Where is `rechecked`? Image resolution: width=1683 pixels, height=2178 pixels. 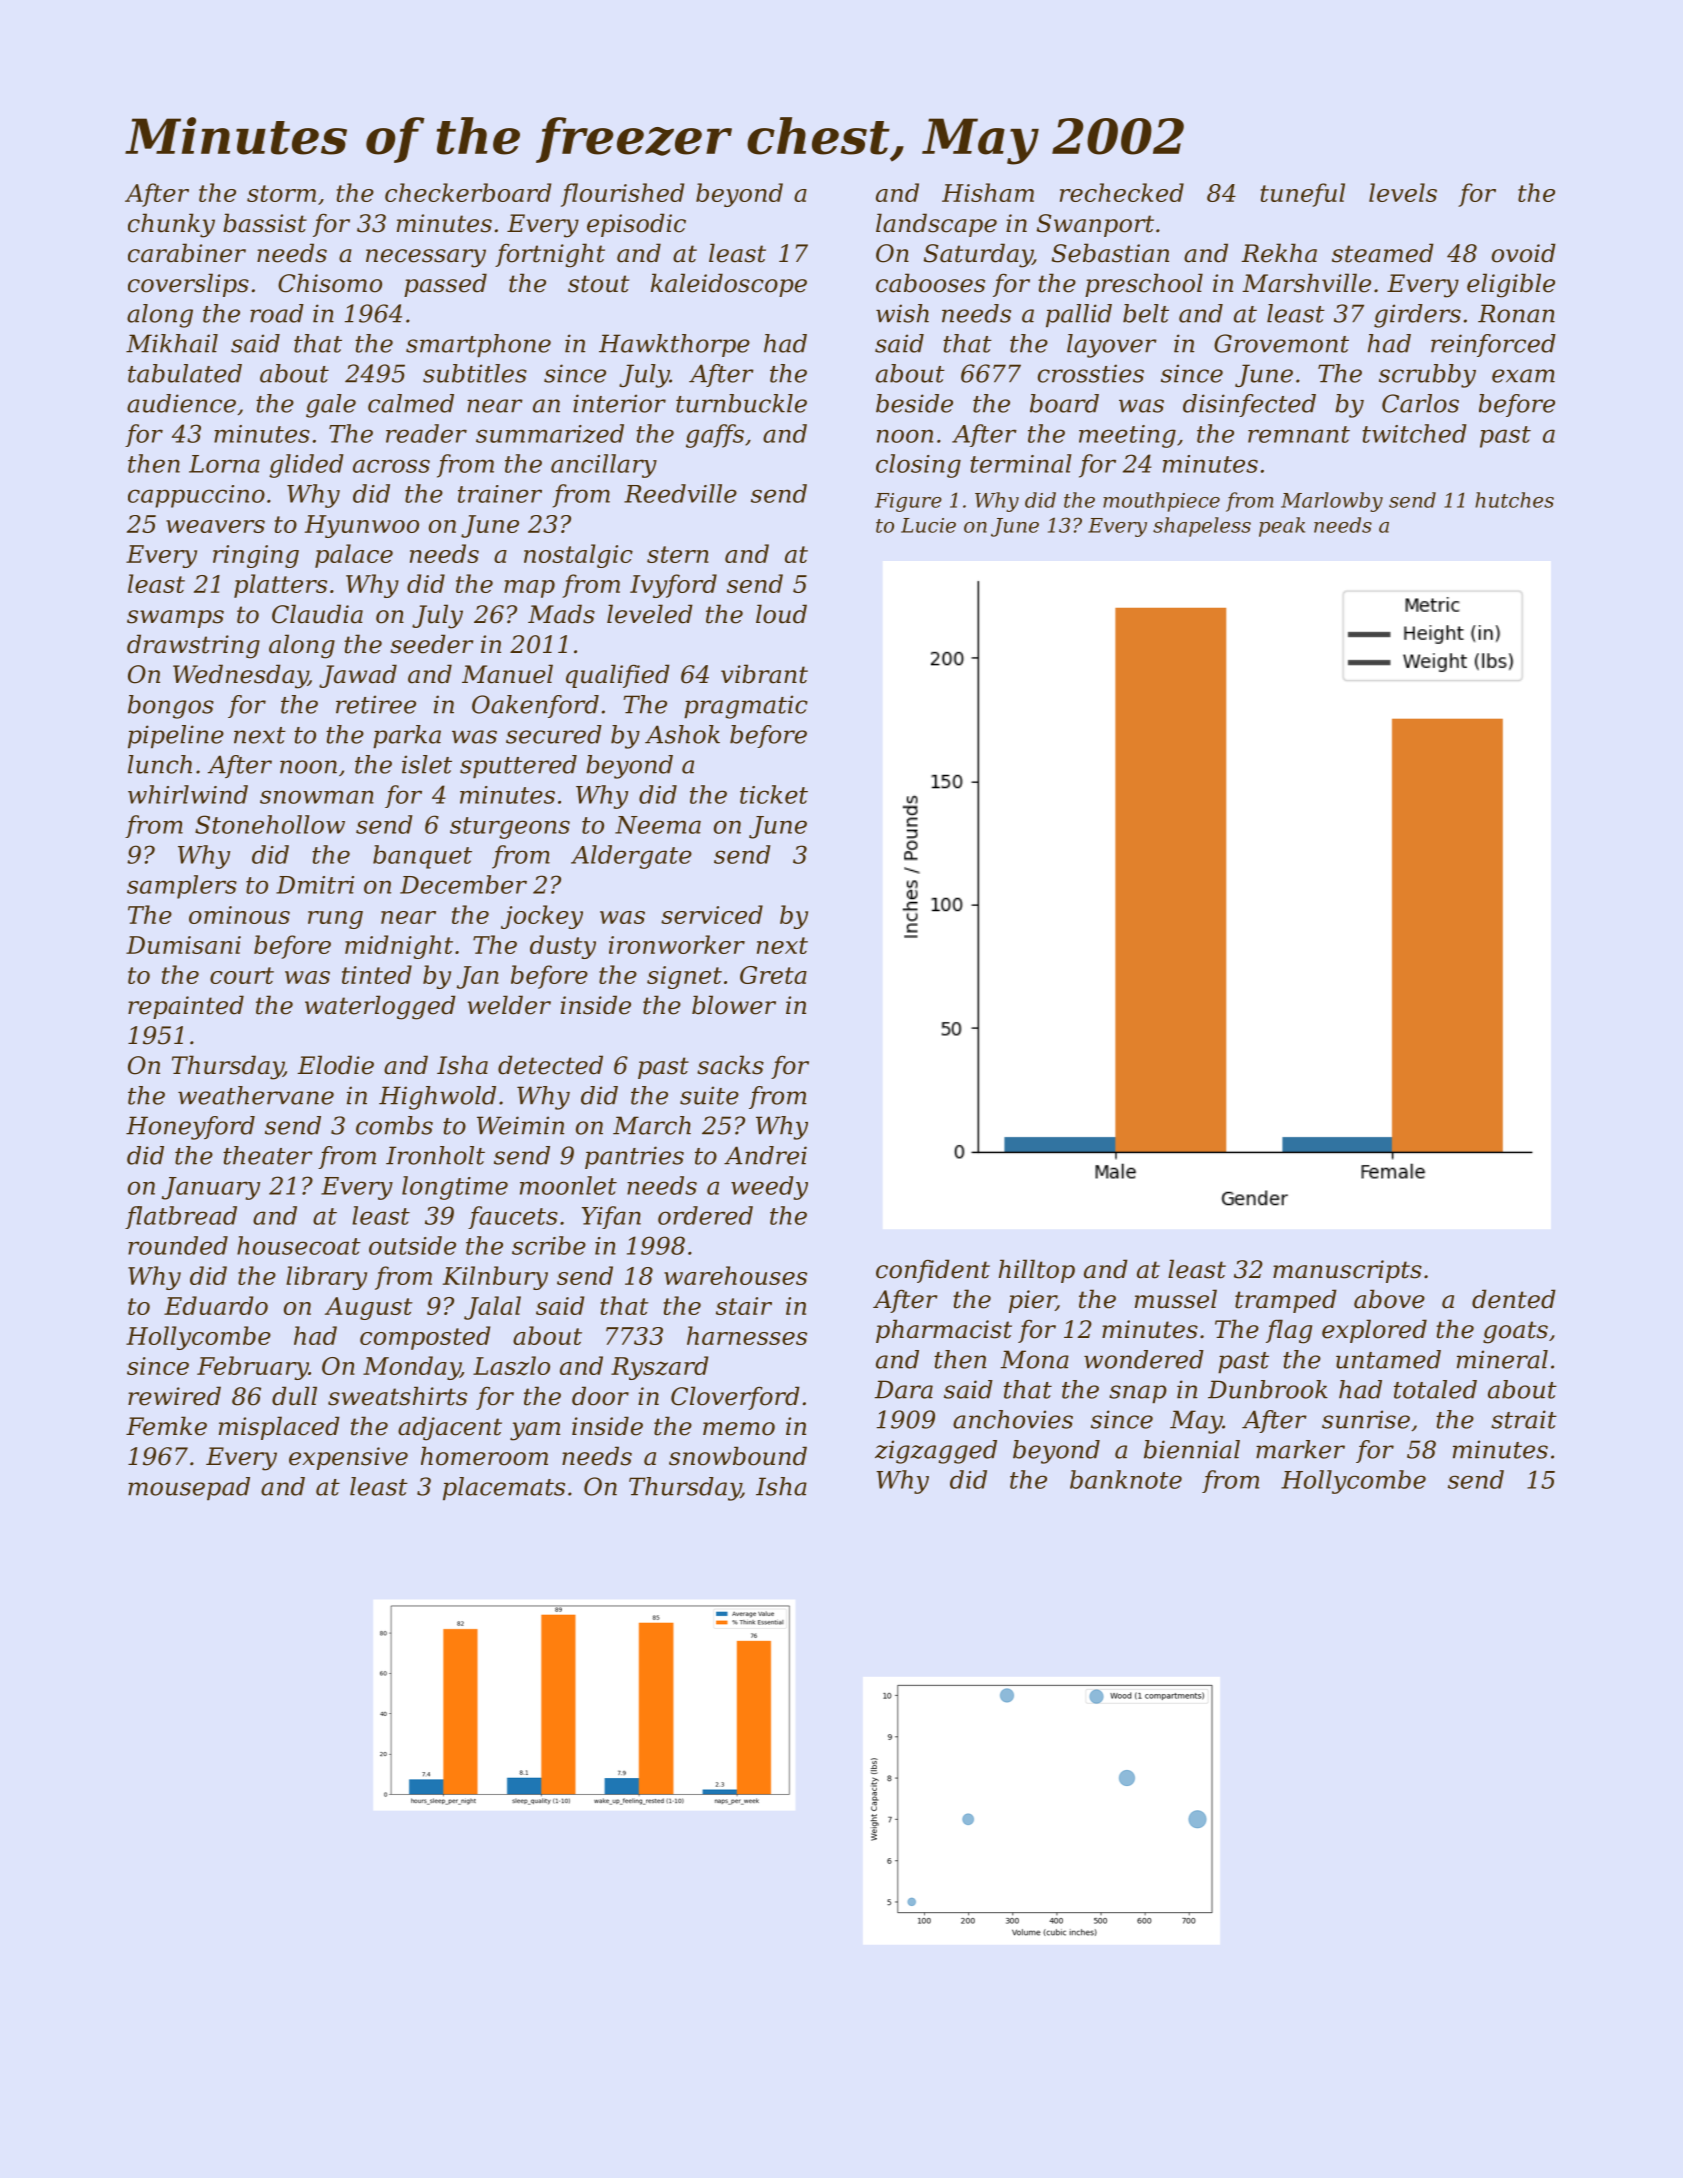 rechecked is located at coordinates (1122, 192).
